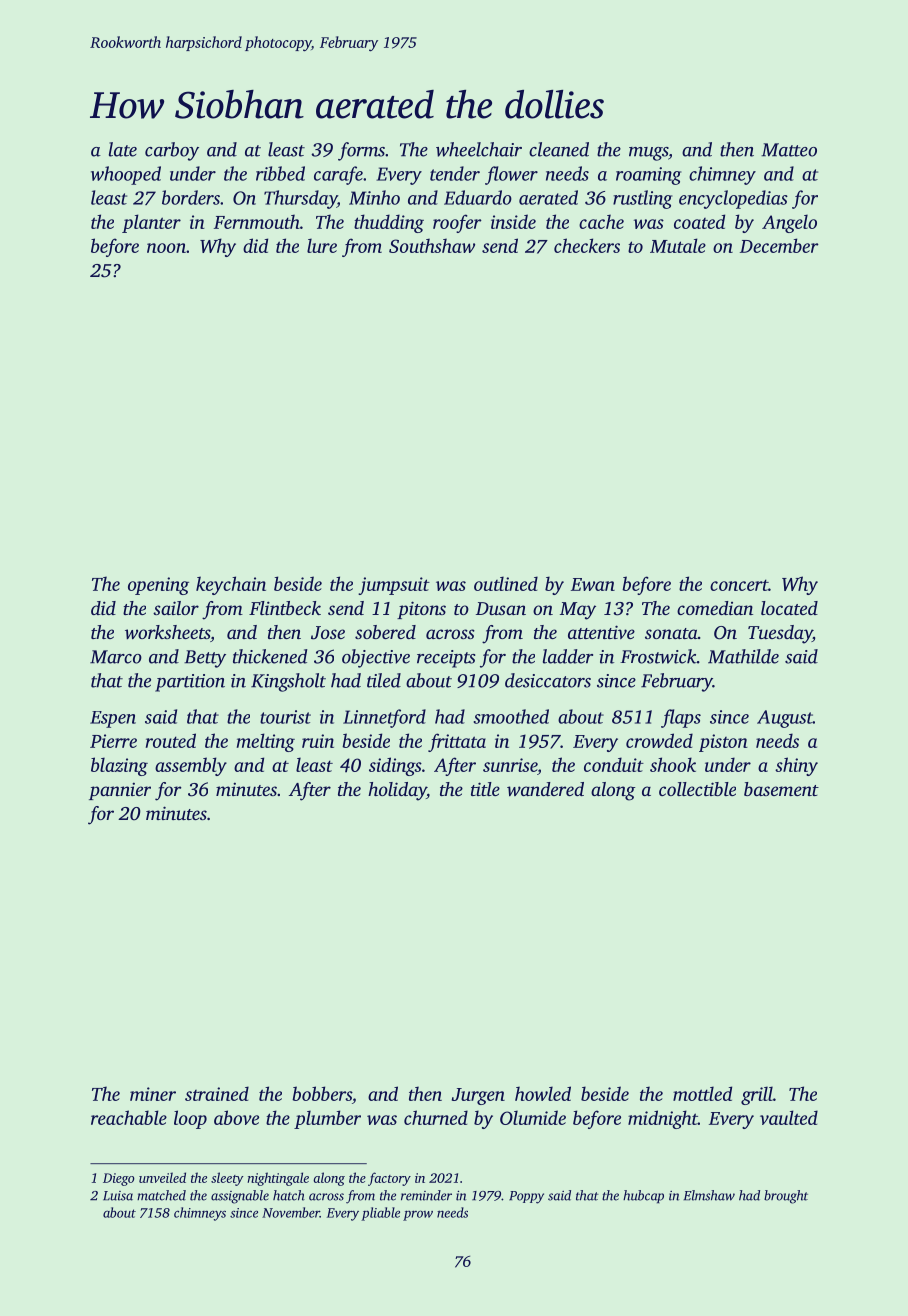  What do you see at coordinates (648, 154) in the image?
I see `mugs` at bounding box center [648, 154].
